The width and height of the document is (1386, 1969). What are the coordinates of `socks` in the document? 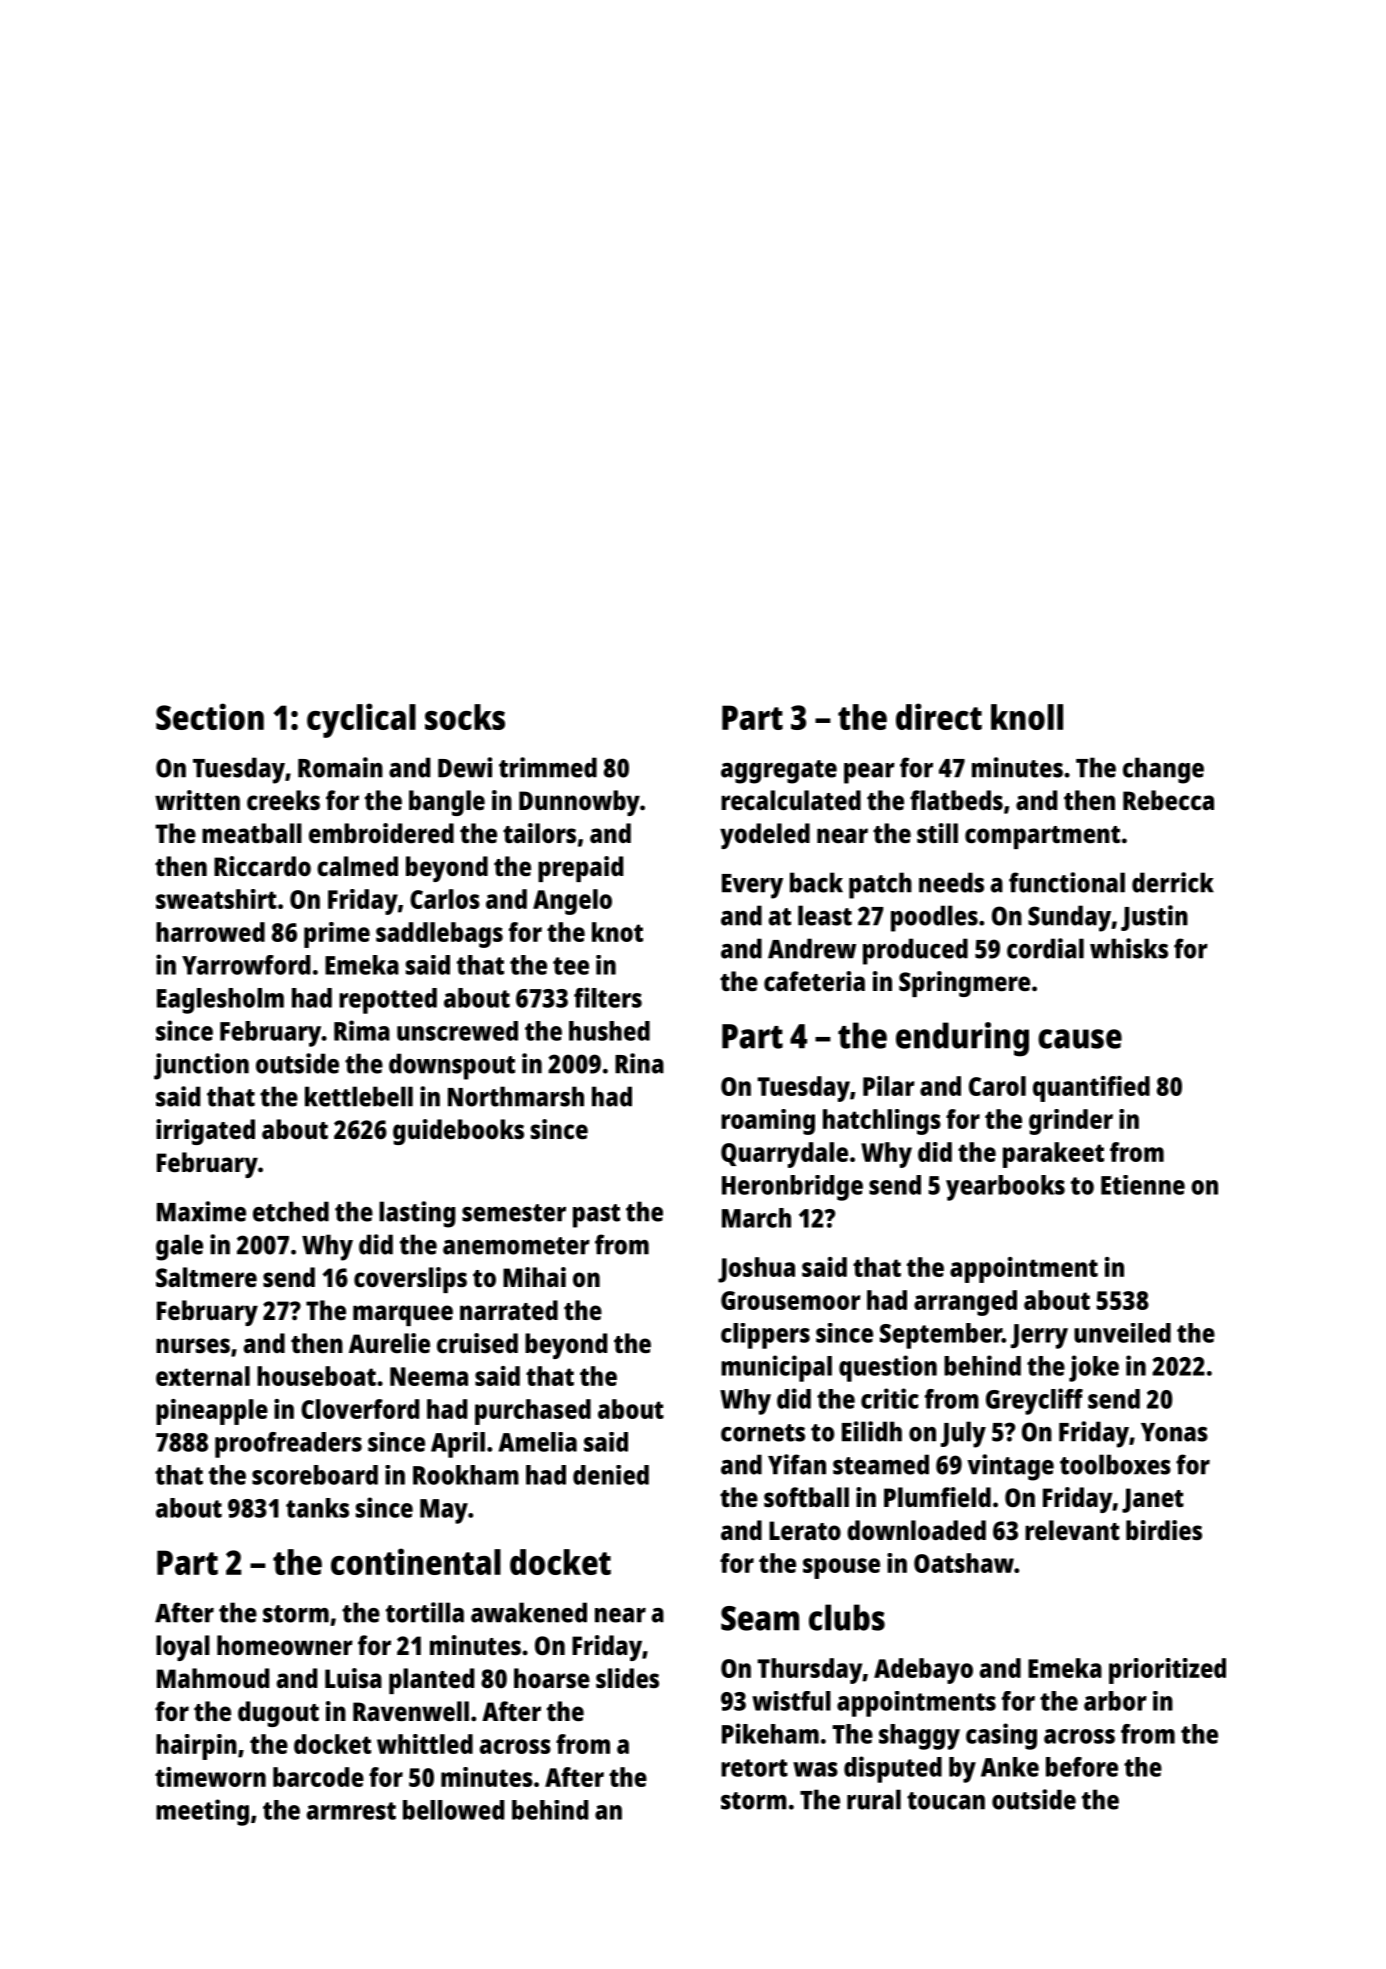 It's located at (465, 717).
